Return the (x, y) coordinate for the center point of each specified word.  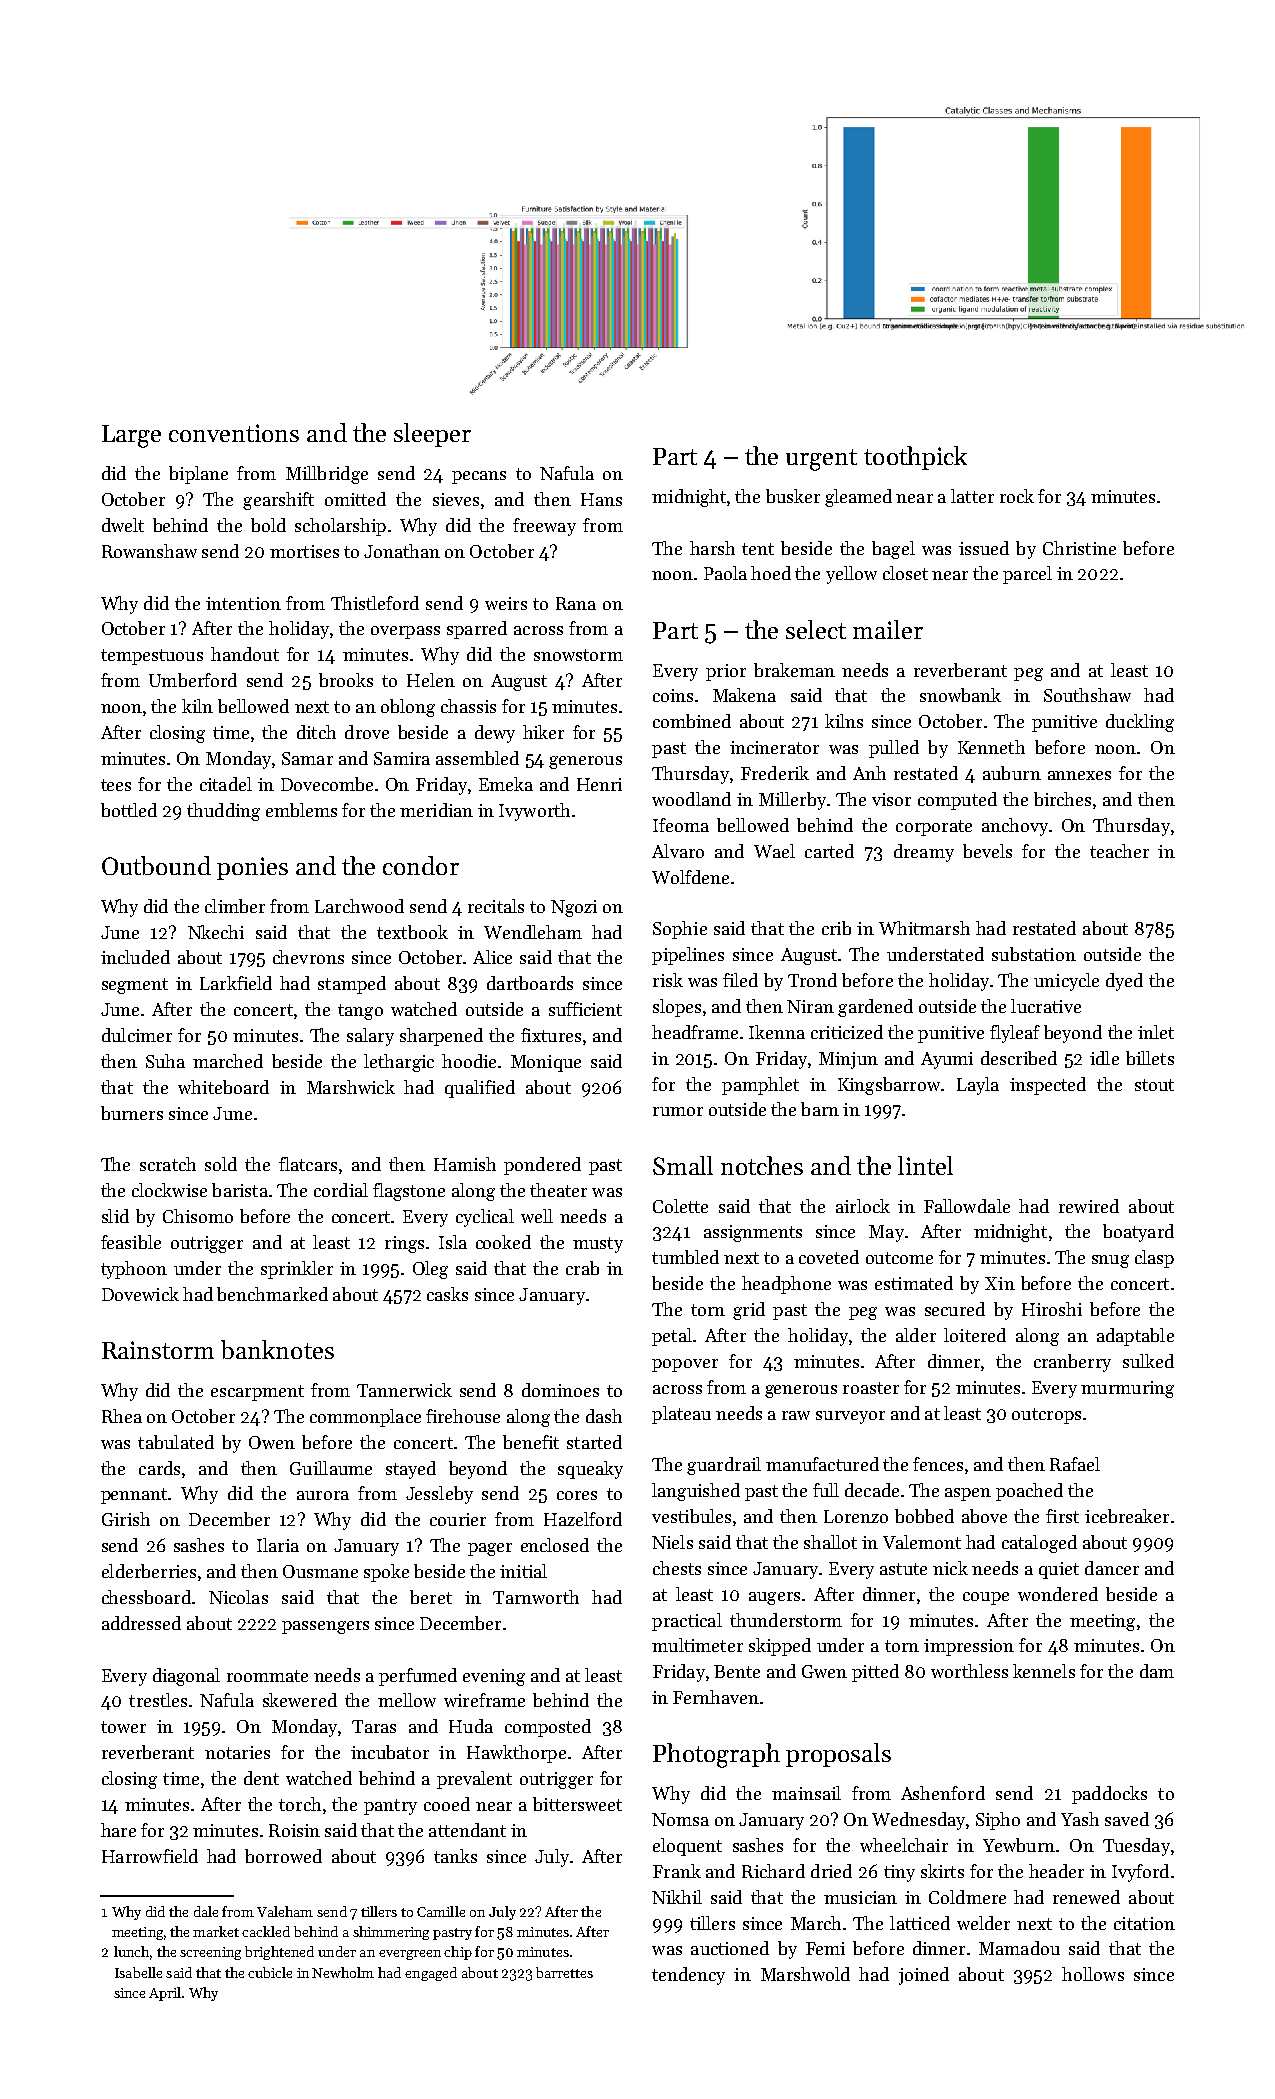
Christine (1079, 548)
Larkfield (236, 983)
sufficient (585, 1009)
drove (367, 732)
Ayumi (947, 1060)
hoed (771, 573)
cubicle (270, 1972)
